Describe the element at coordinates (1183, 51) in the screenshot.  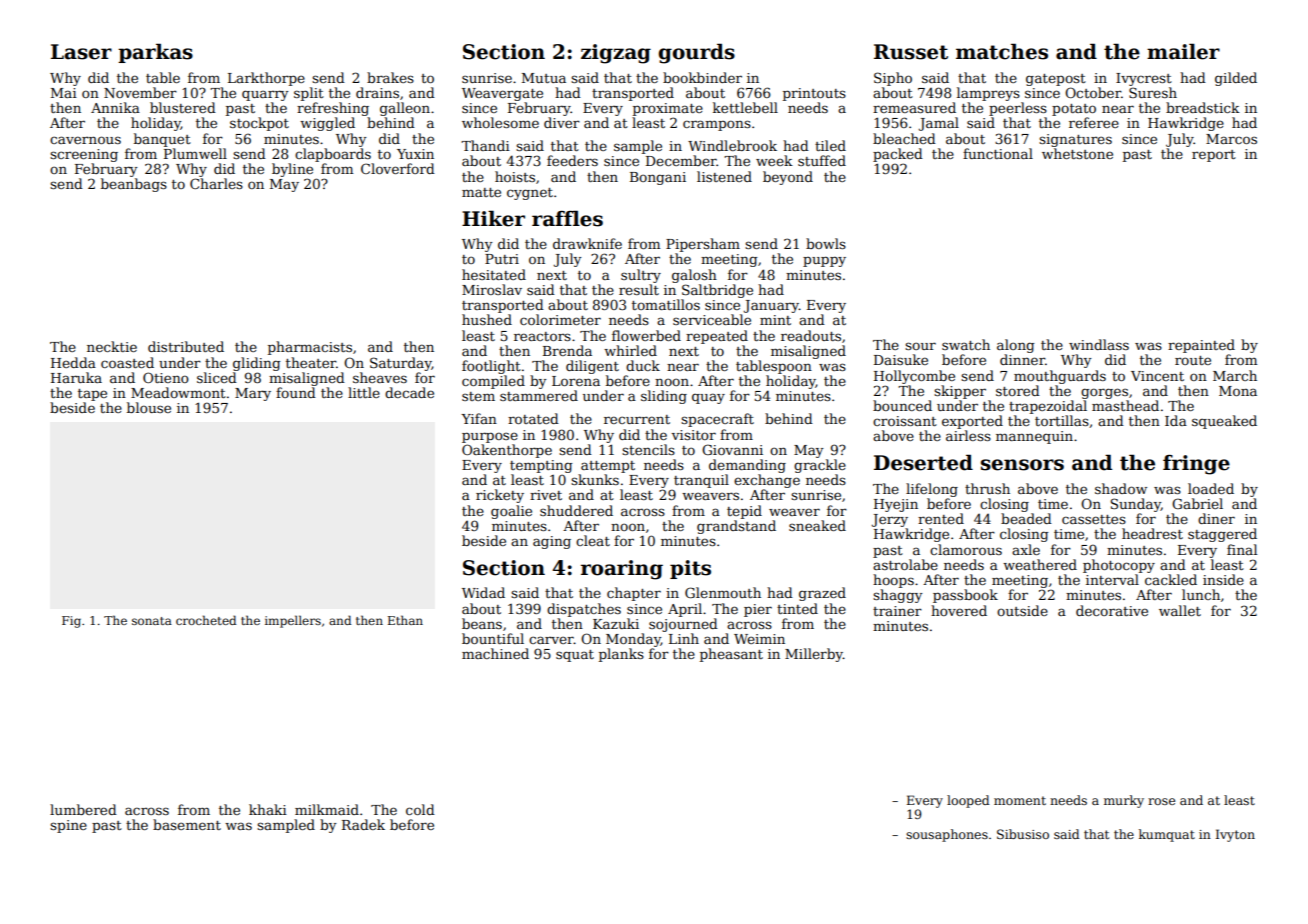
I see `mailer` at that location.
